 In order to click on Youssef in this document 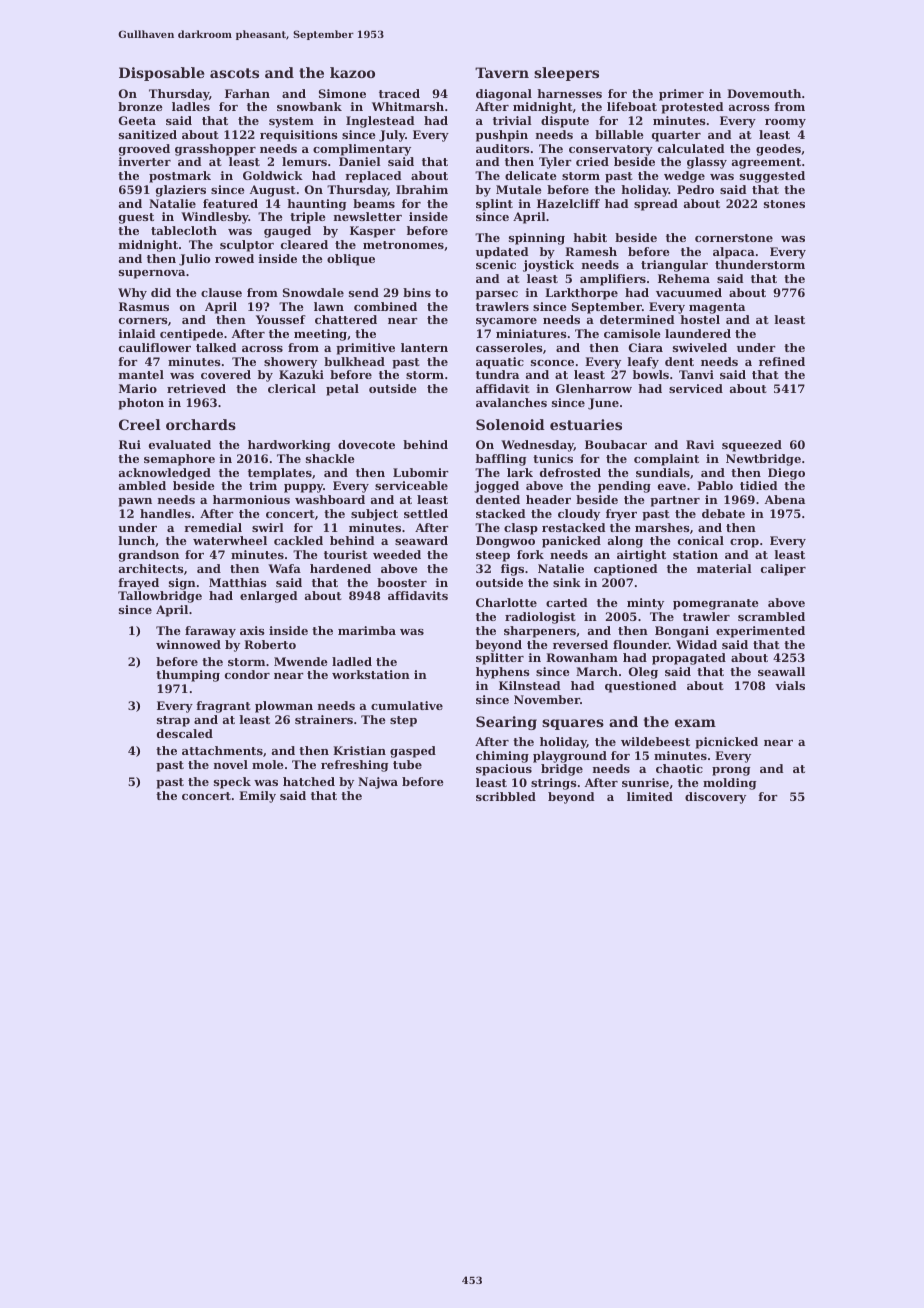, I will do `click(281, 319)`.
